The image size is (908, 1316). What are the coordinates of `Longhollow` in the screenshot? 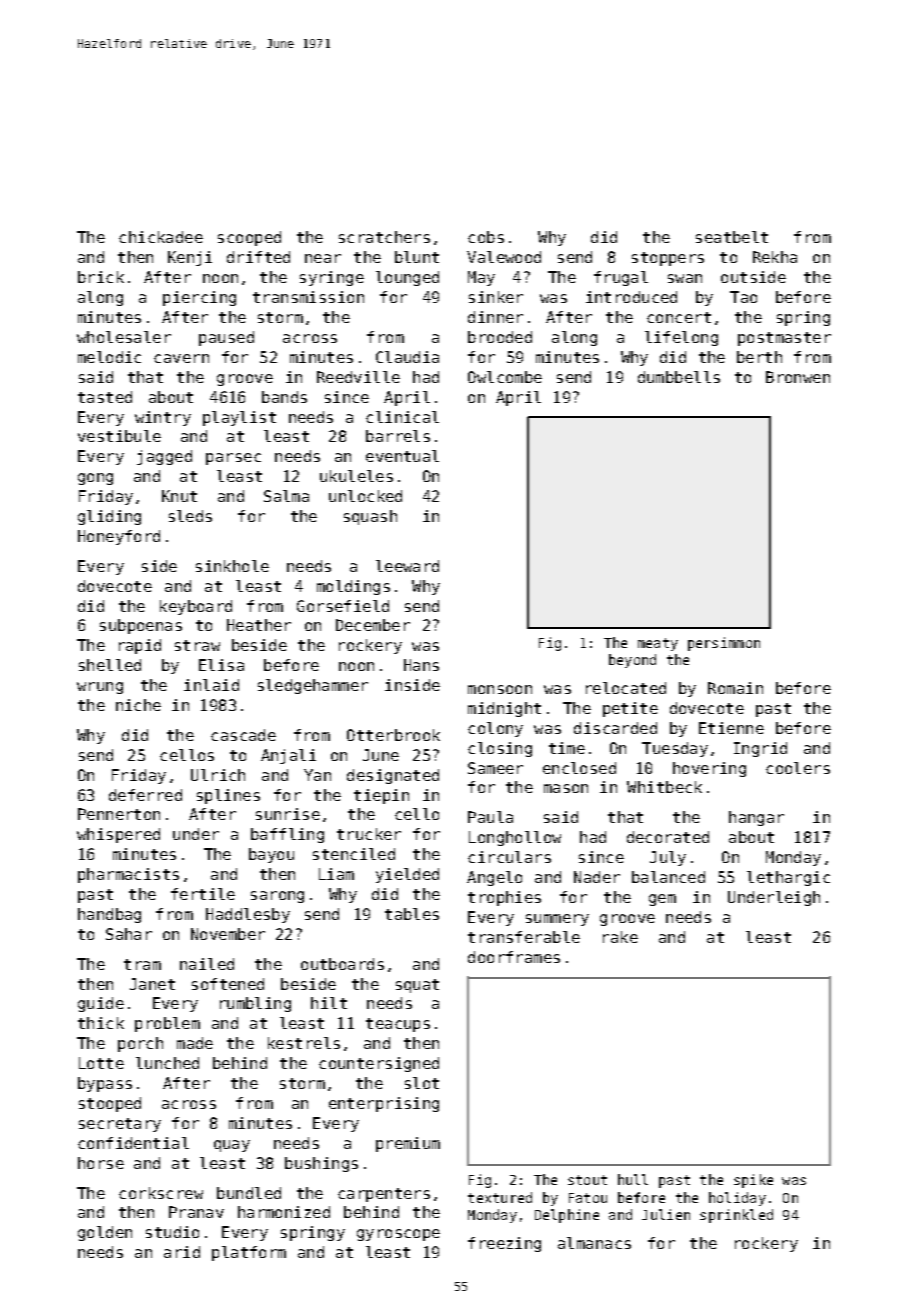 It's located at (515, 838).
